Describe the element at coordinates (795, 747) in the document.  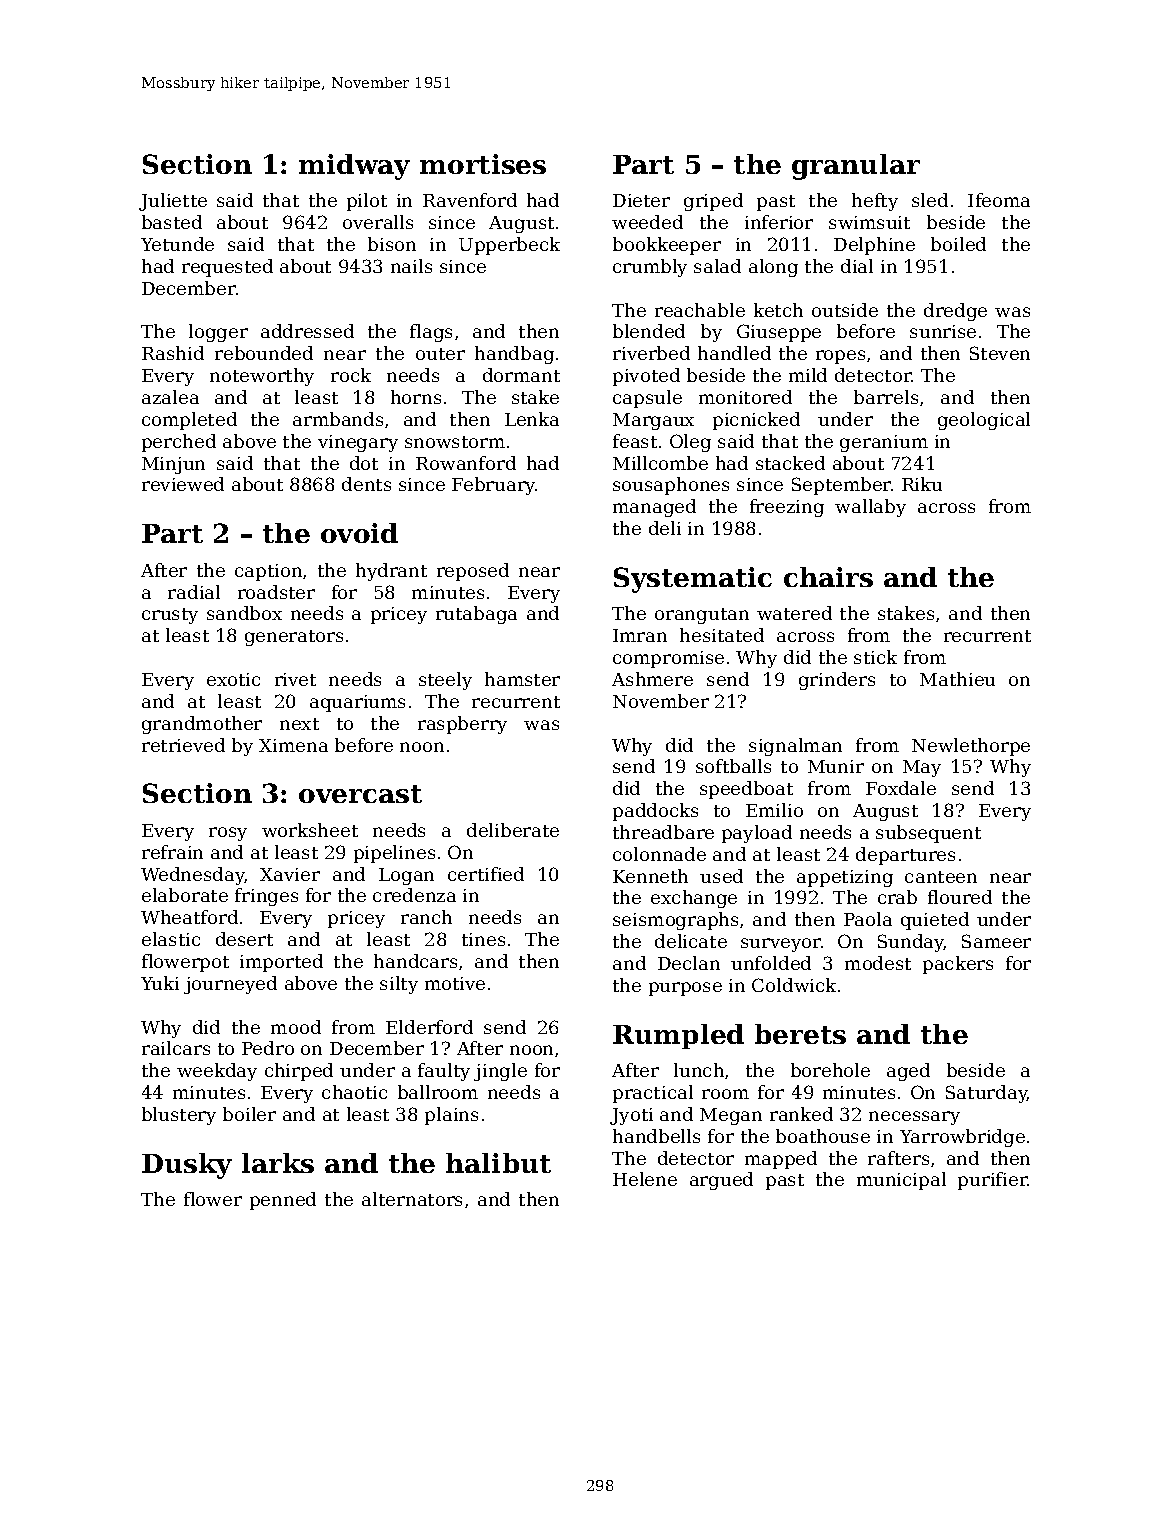
I see `signalman` at that location.
